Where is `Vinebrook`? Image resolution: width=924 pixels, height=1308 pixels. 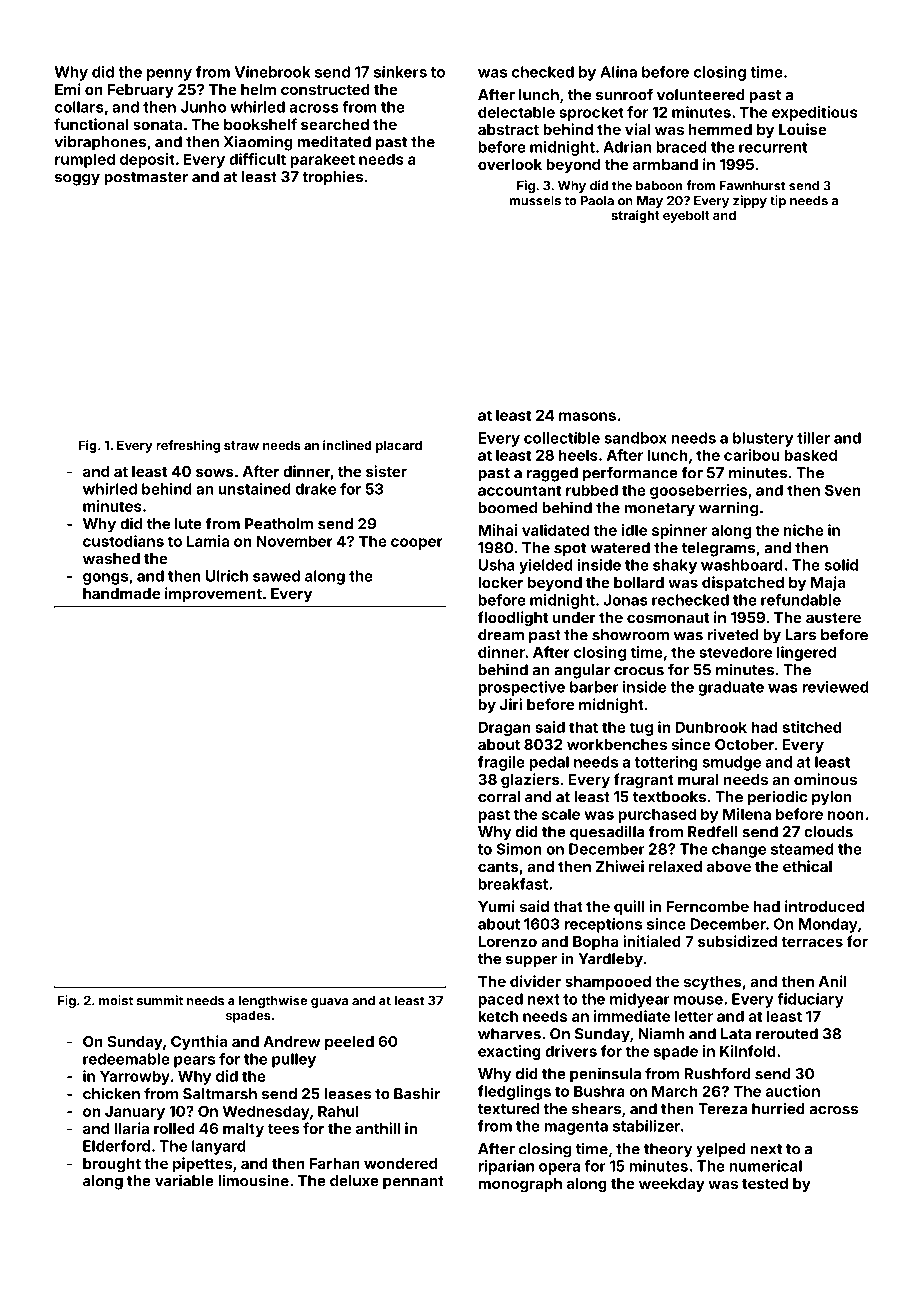 Vinebrook is located at coordinates (273, 72).
